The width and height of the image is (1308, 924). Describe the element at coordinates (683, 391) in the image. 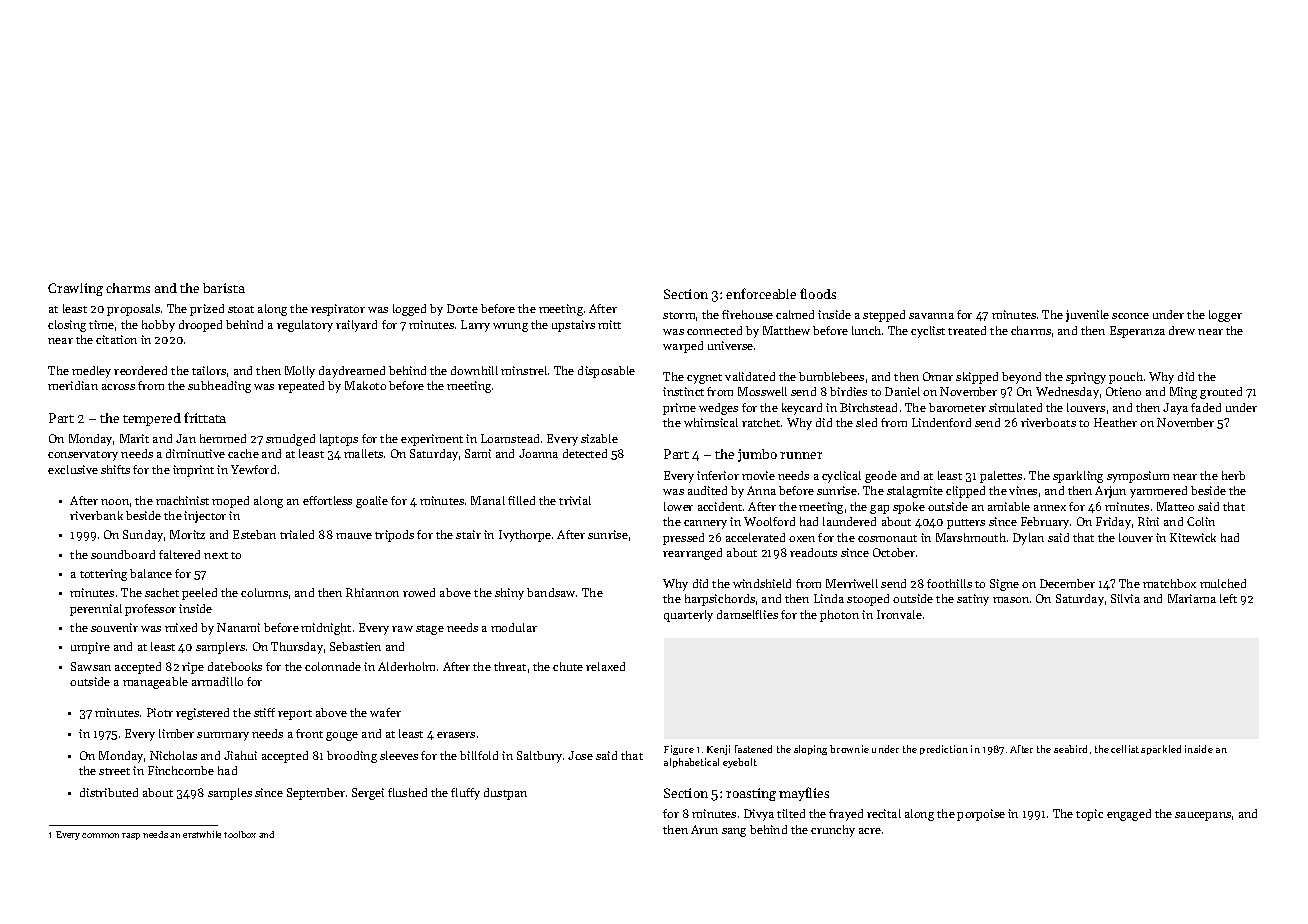

I see `instinct` at that location.
